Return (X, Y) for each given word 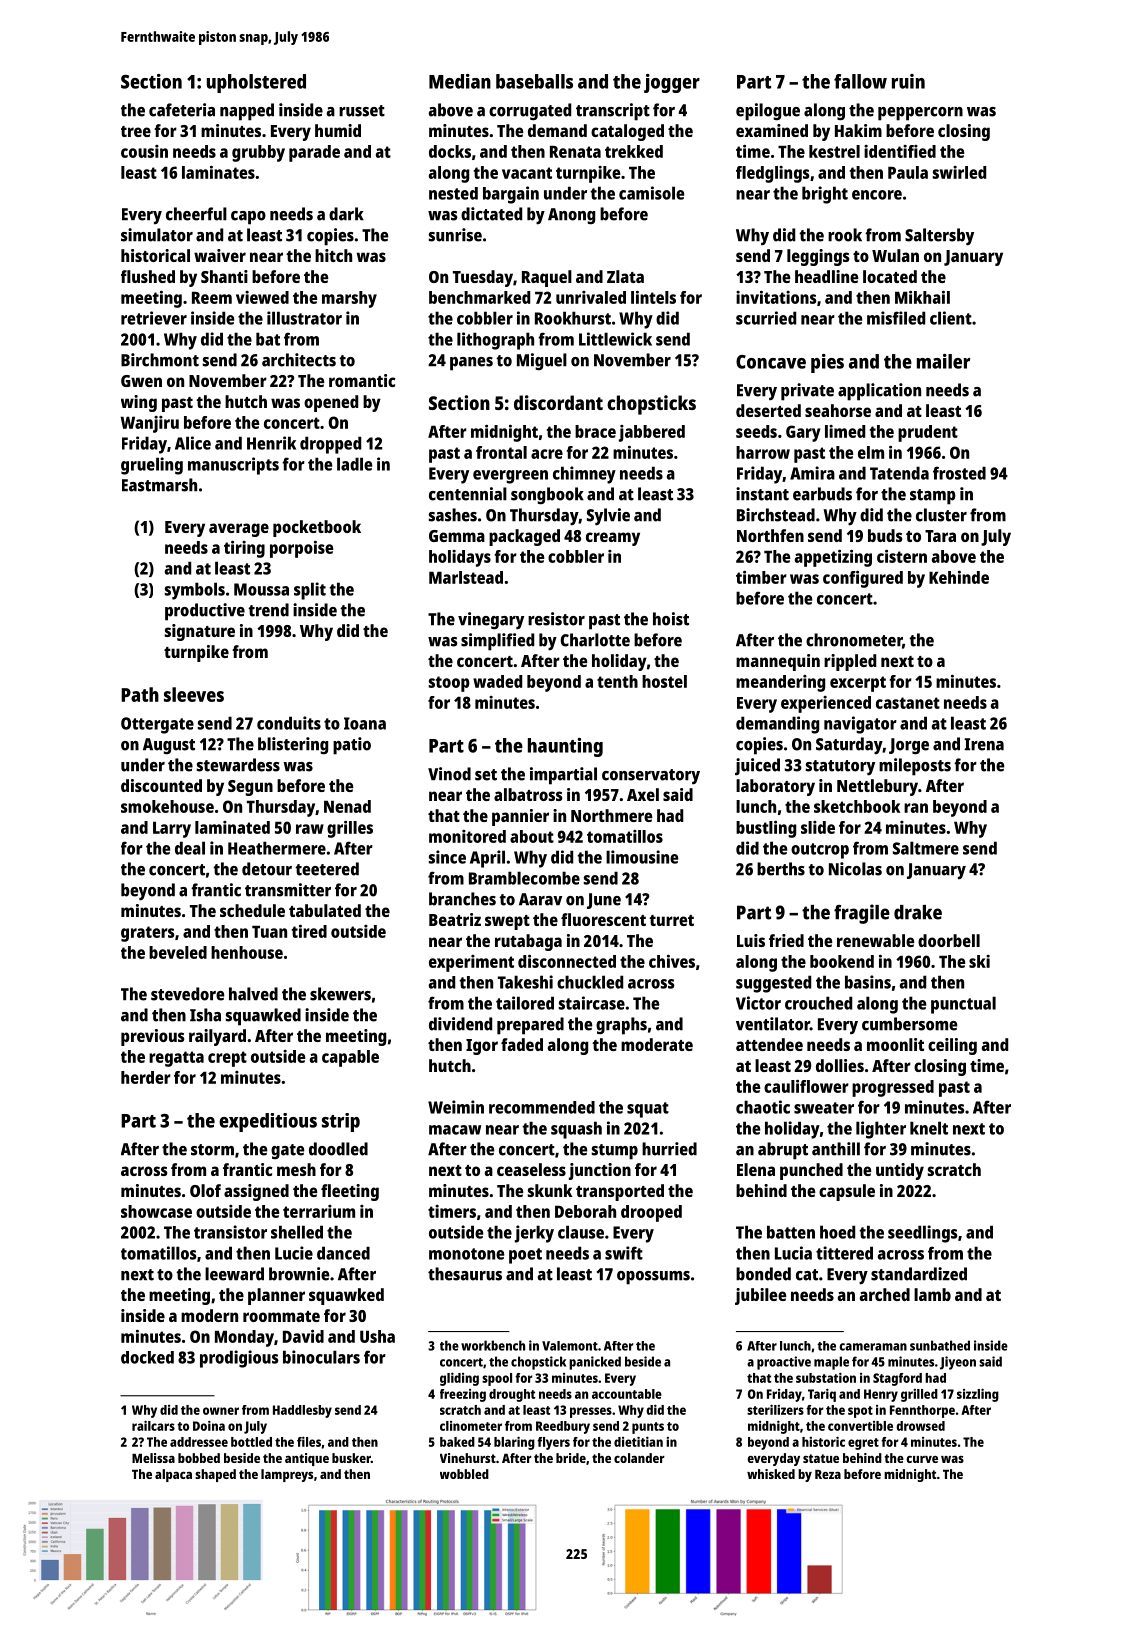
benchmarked (479, 297)
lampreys (287, 1475)
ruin (908, 81)
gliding (459, 1379)
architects (299, 360)
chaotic (763, 1107)
